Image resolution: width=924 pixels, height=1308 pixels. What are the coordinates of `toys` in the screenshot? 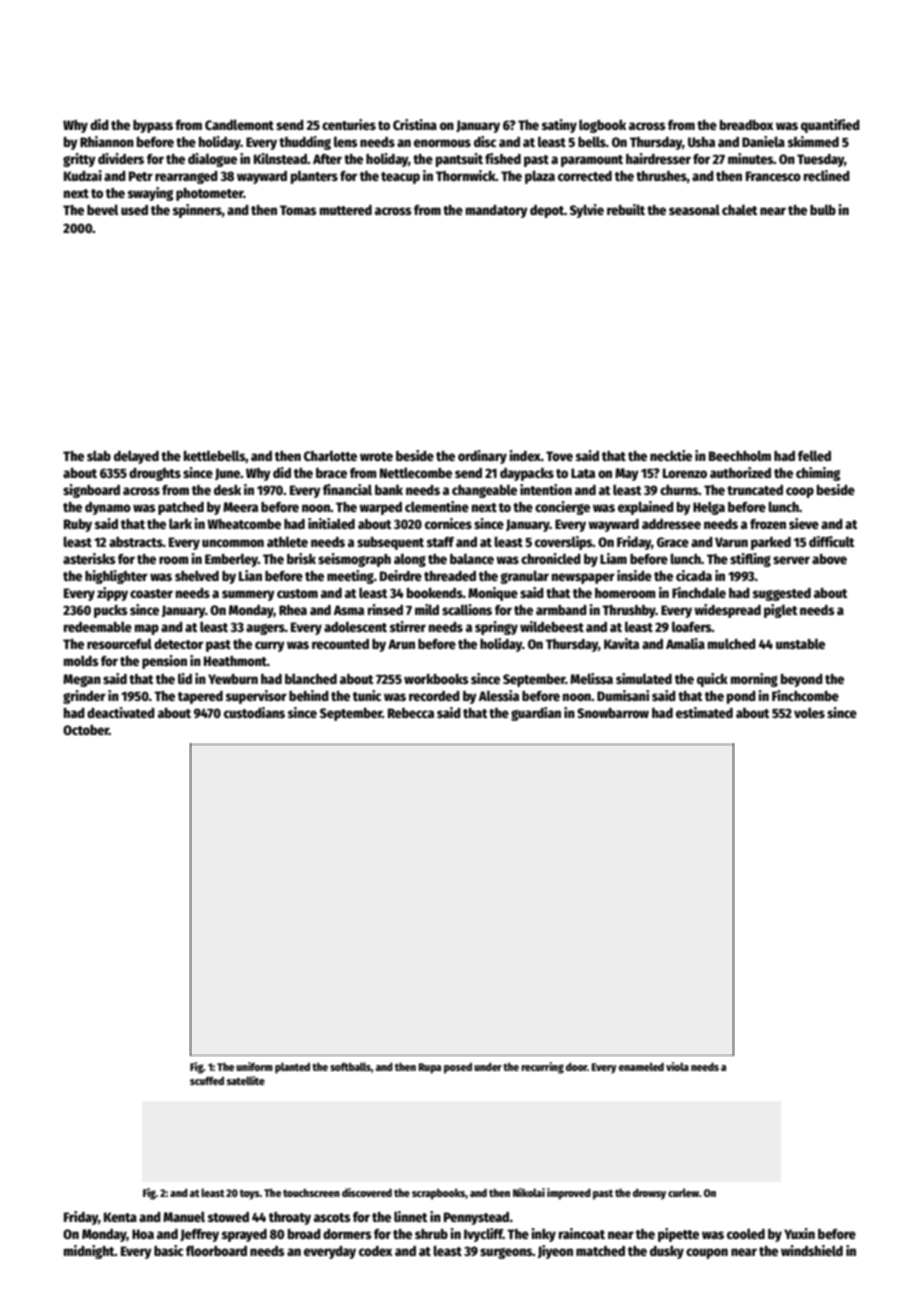 It's located at (250, 1195).
